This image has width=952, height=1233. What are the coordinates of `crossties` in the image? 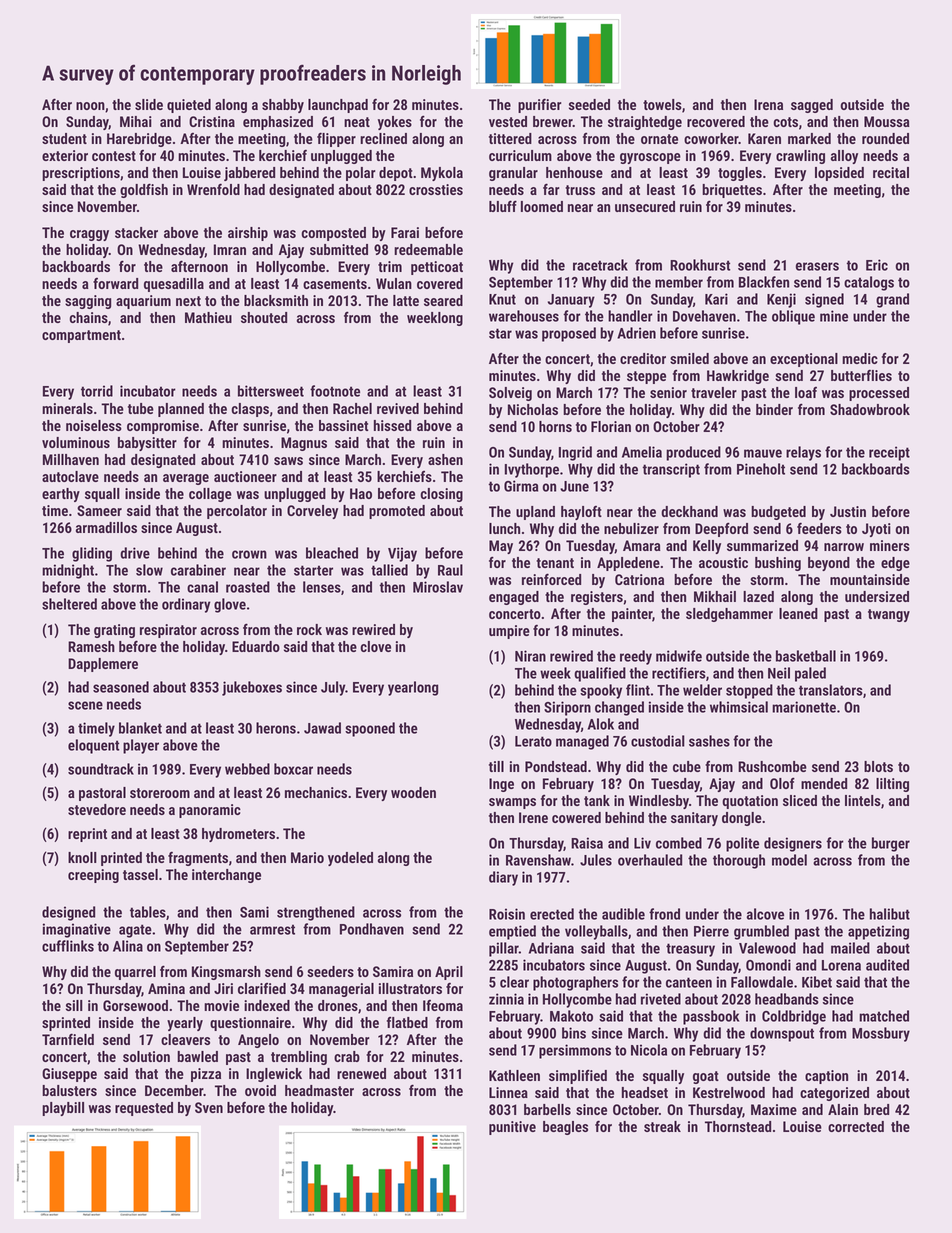 It's located at (436, 189).
